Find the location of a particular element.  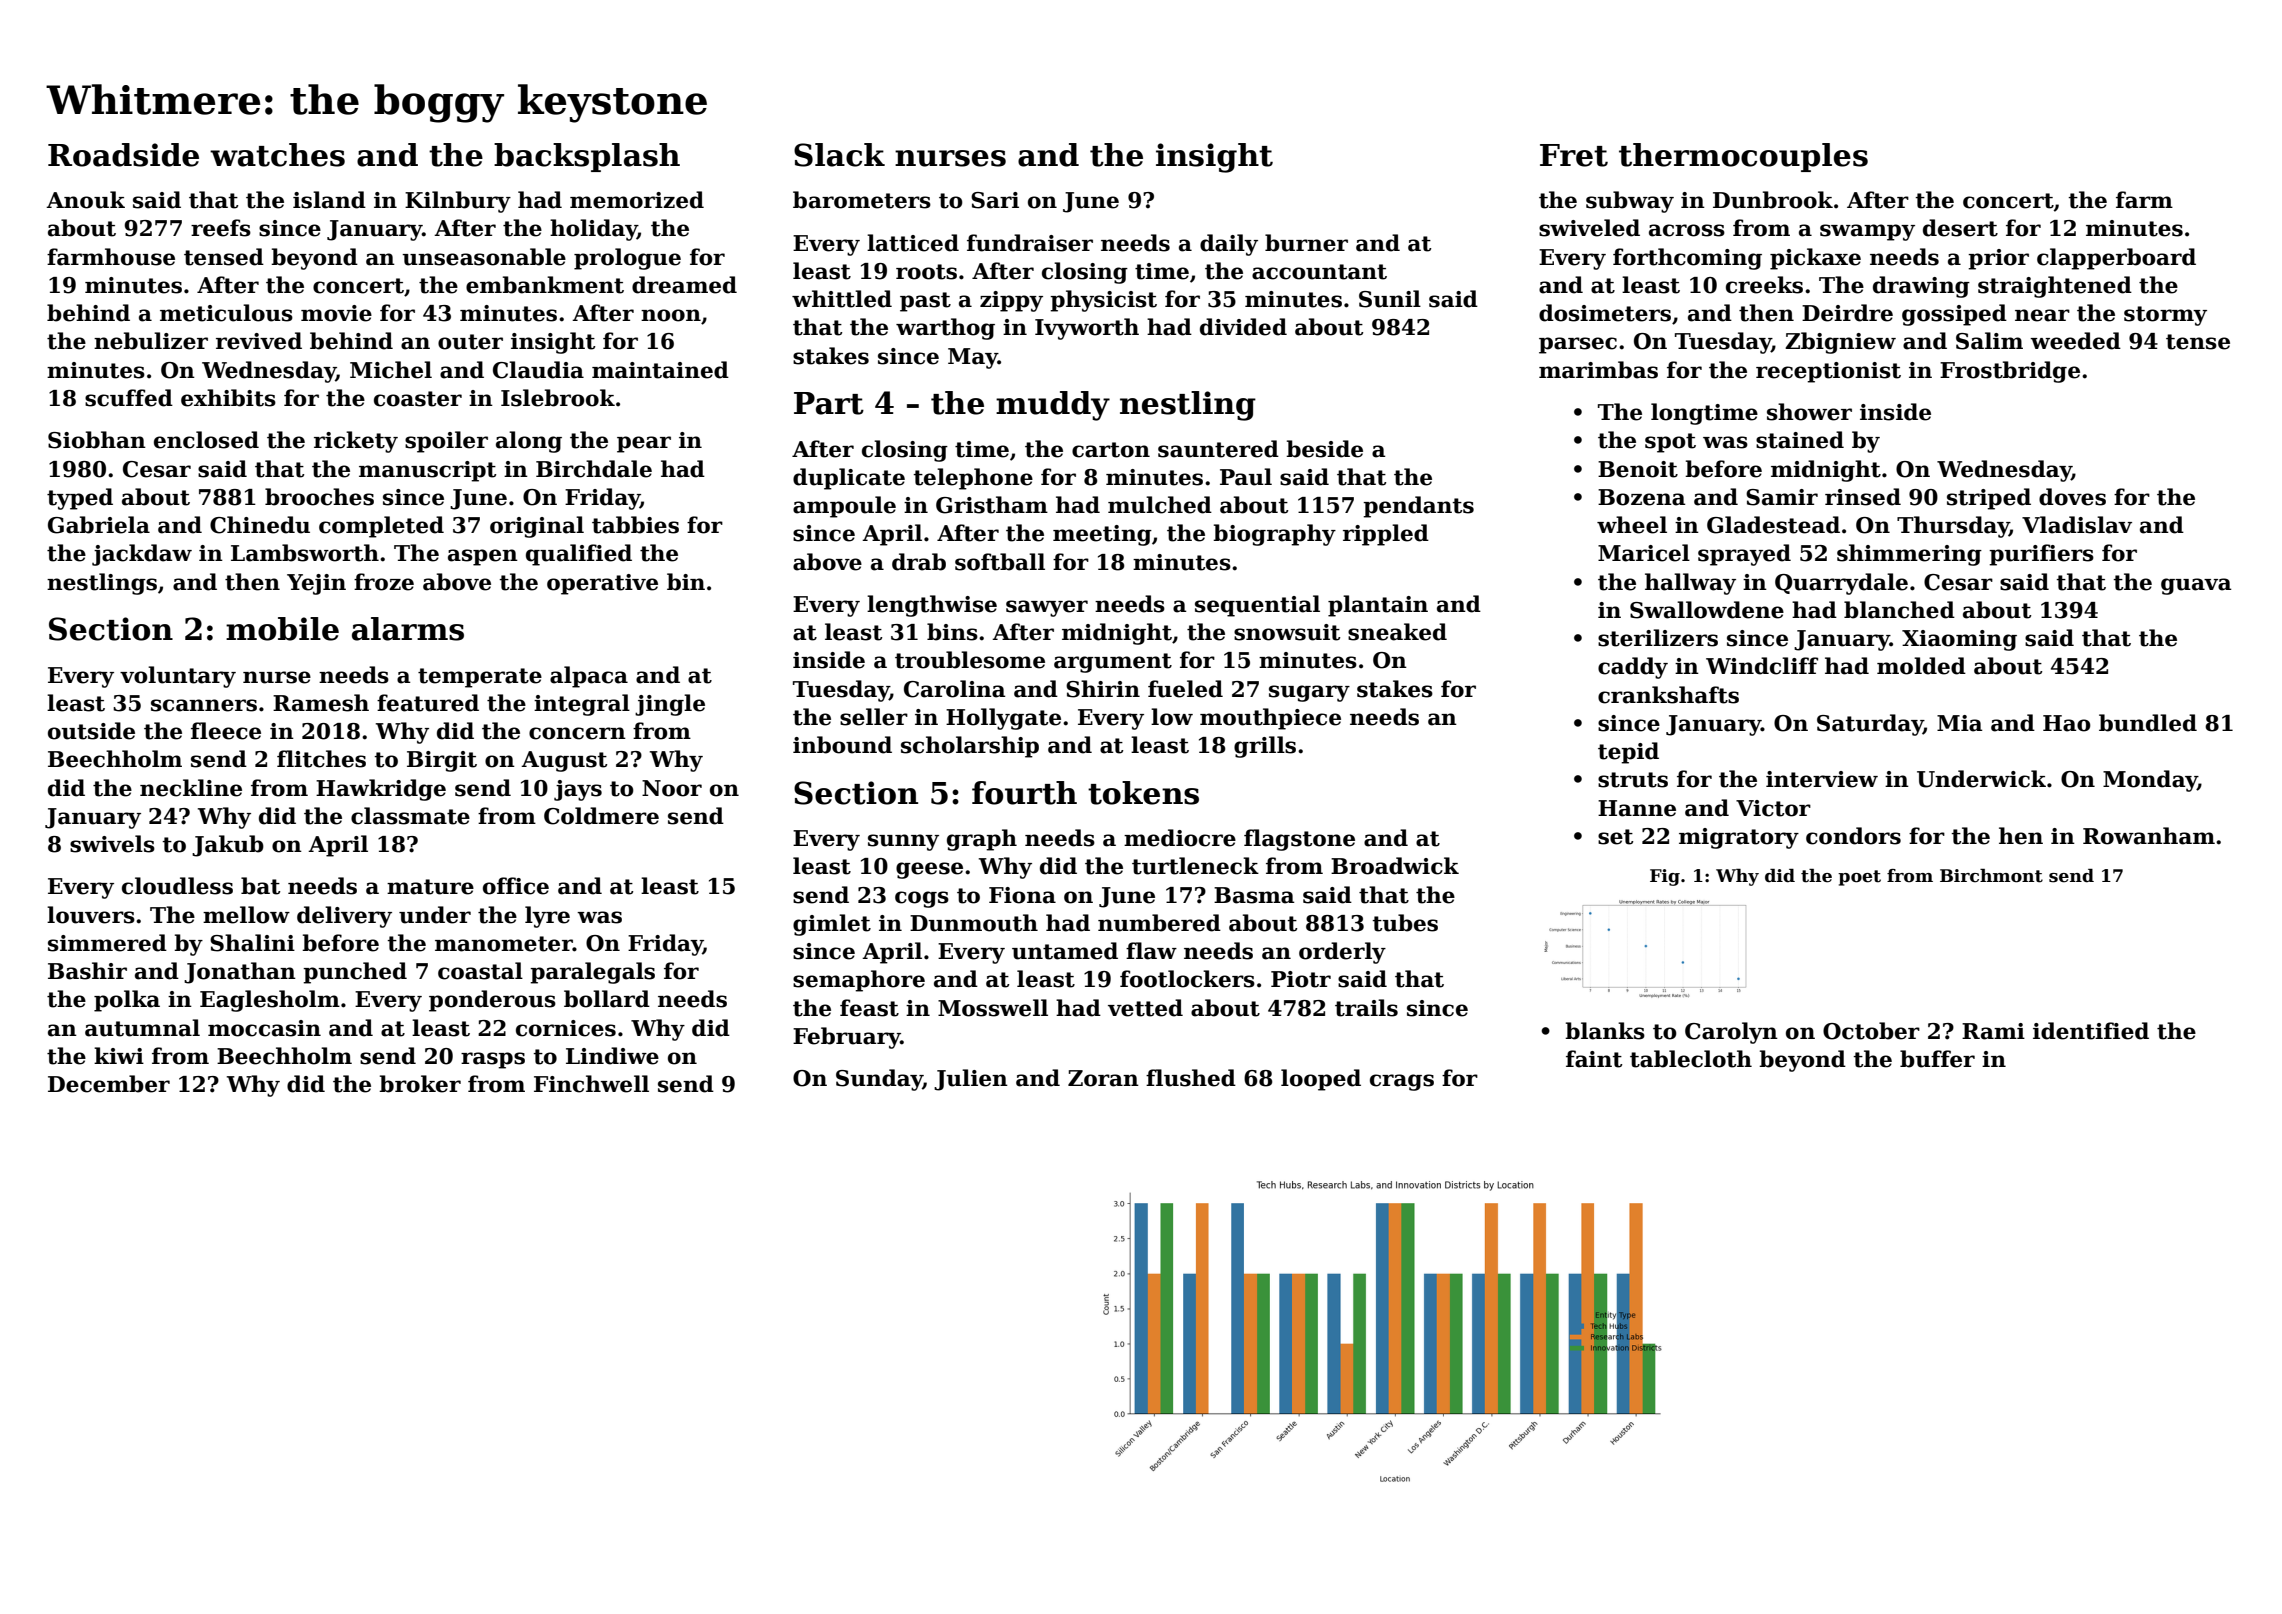

footlockers is located at coordinates (1187, 979).
